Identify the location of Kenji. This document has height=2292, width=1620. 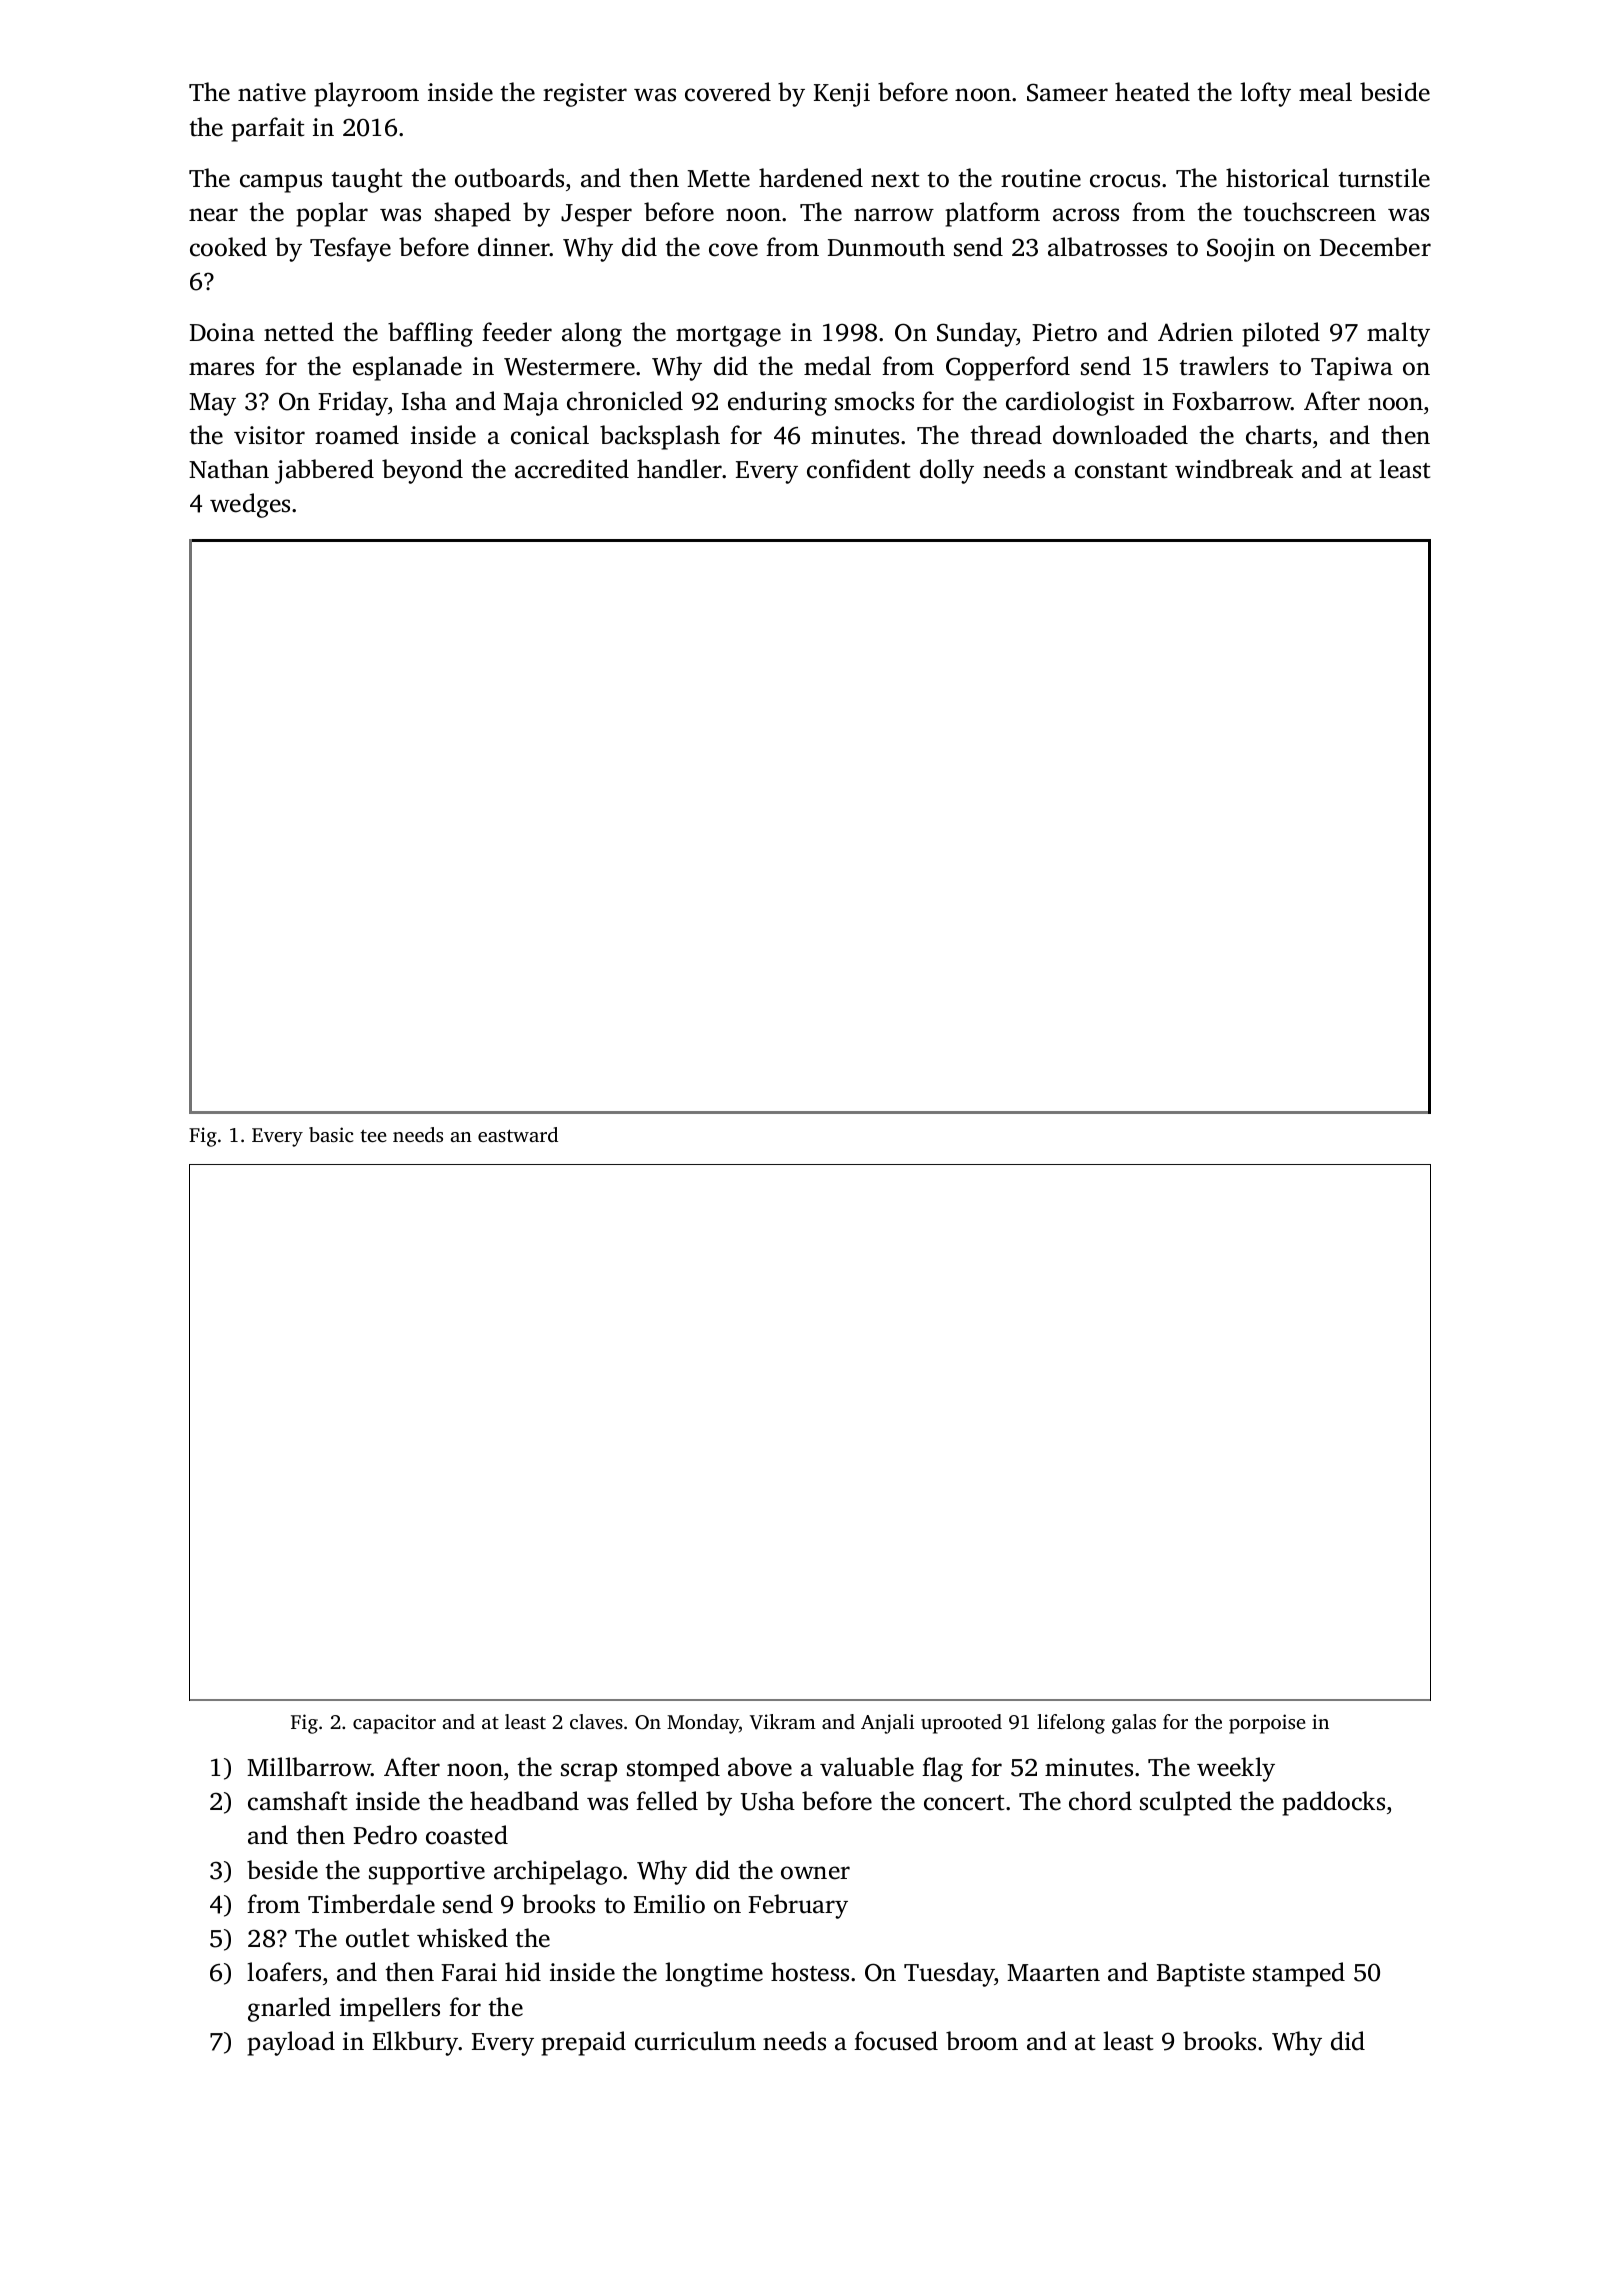
(842, 95).
